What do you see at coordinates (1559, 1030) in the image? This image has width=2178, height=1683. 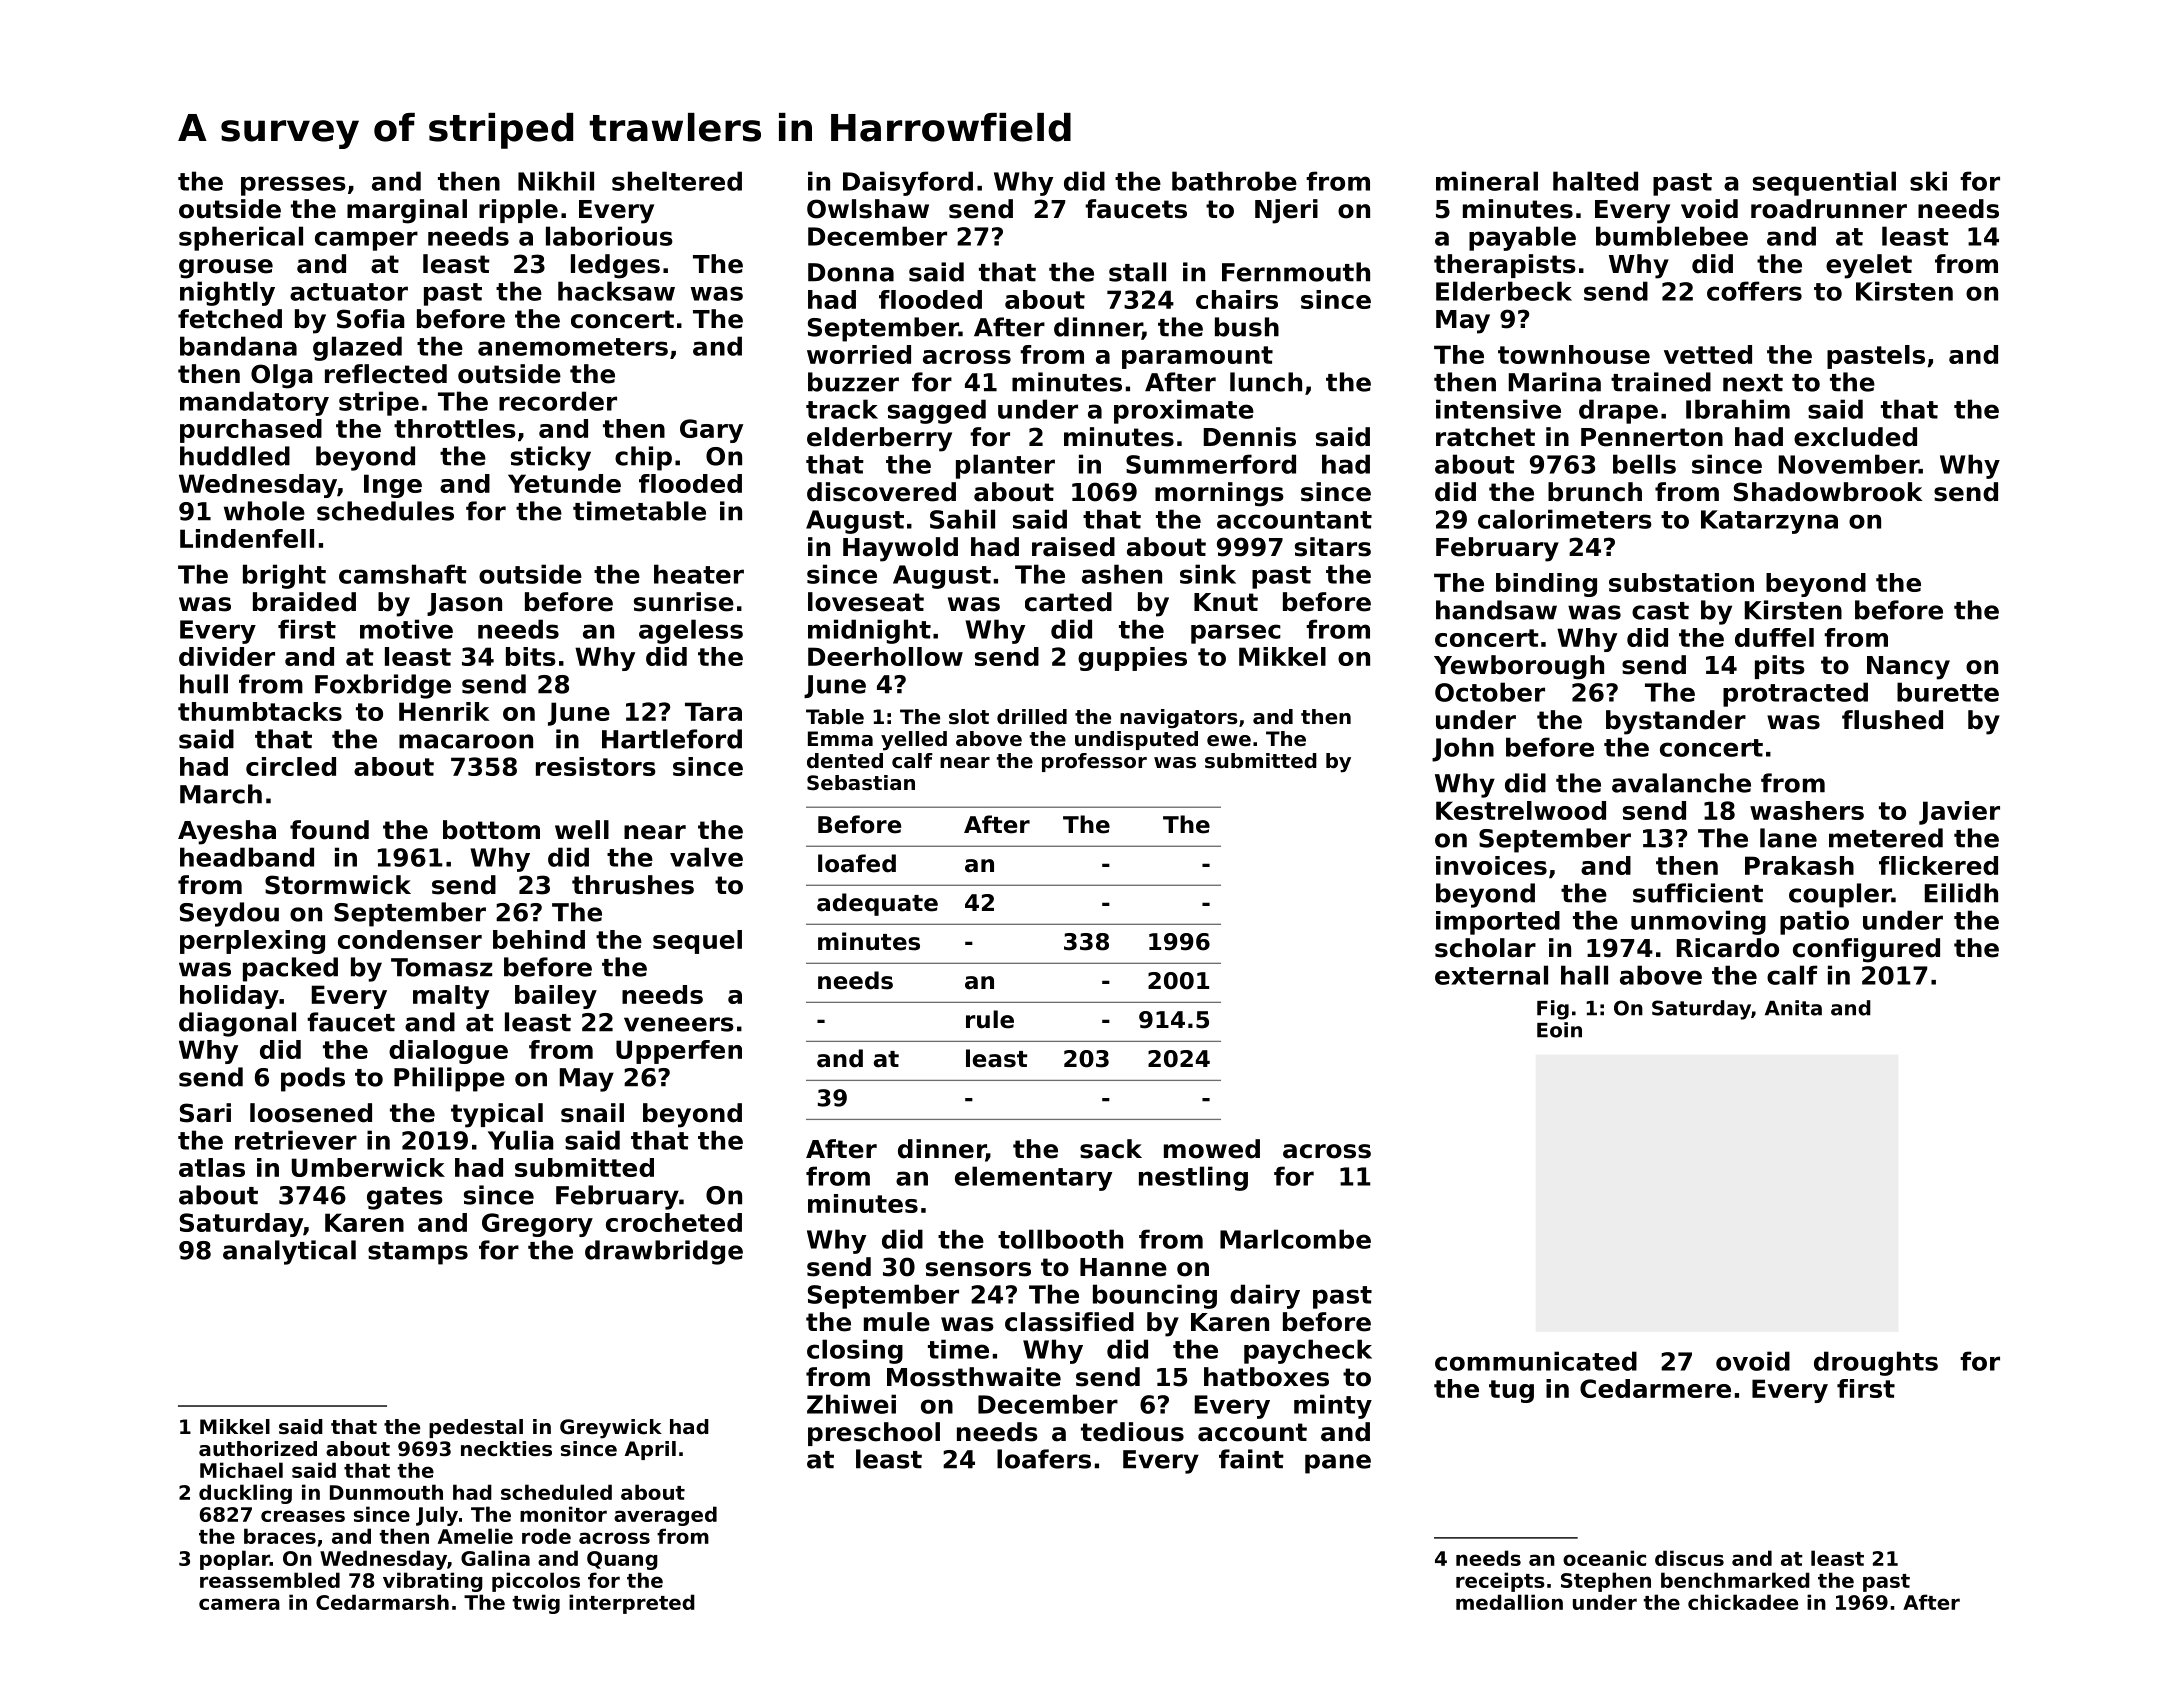 I see `Eoin` at bounding box center [1559, 1030].
